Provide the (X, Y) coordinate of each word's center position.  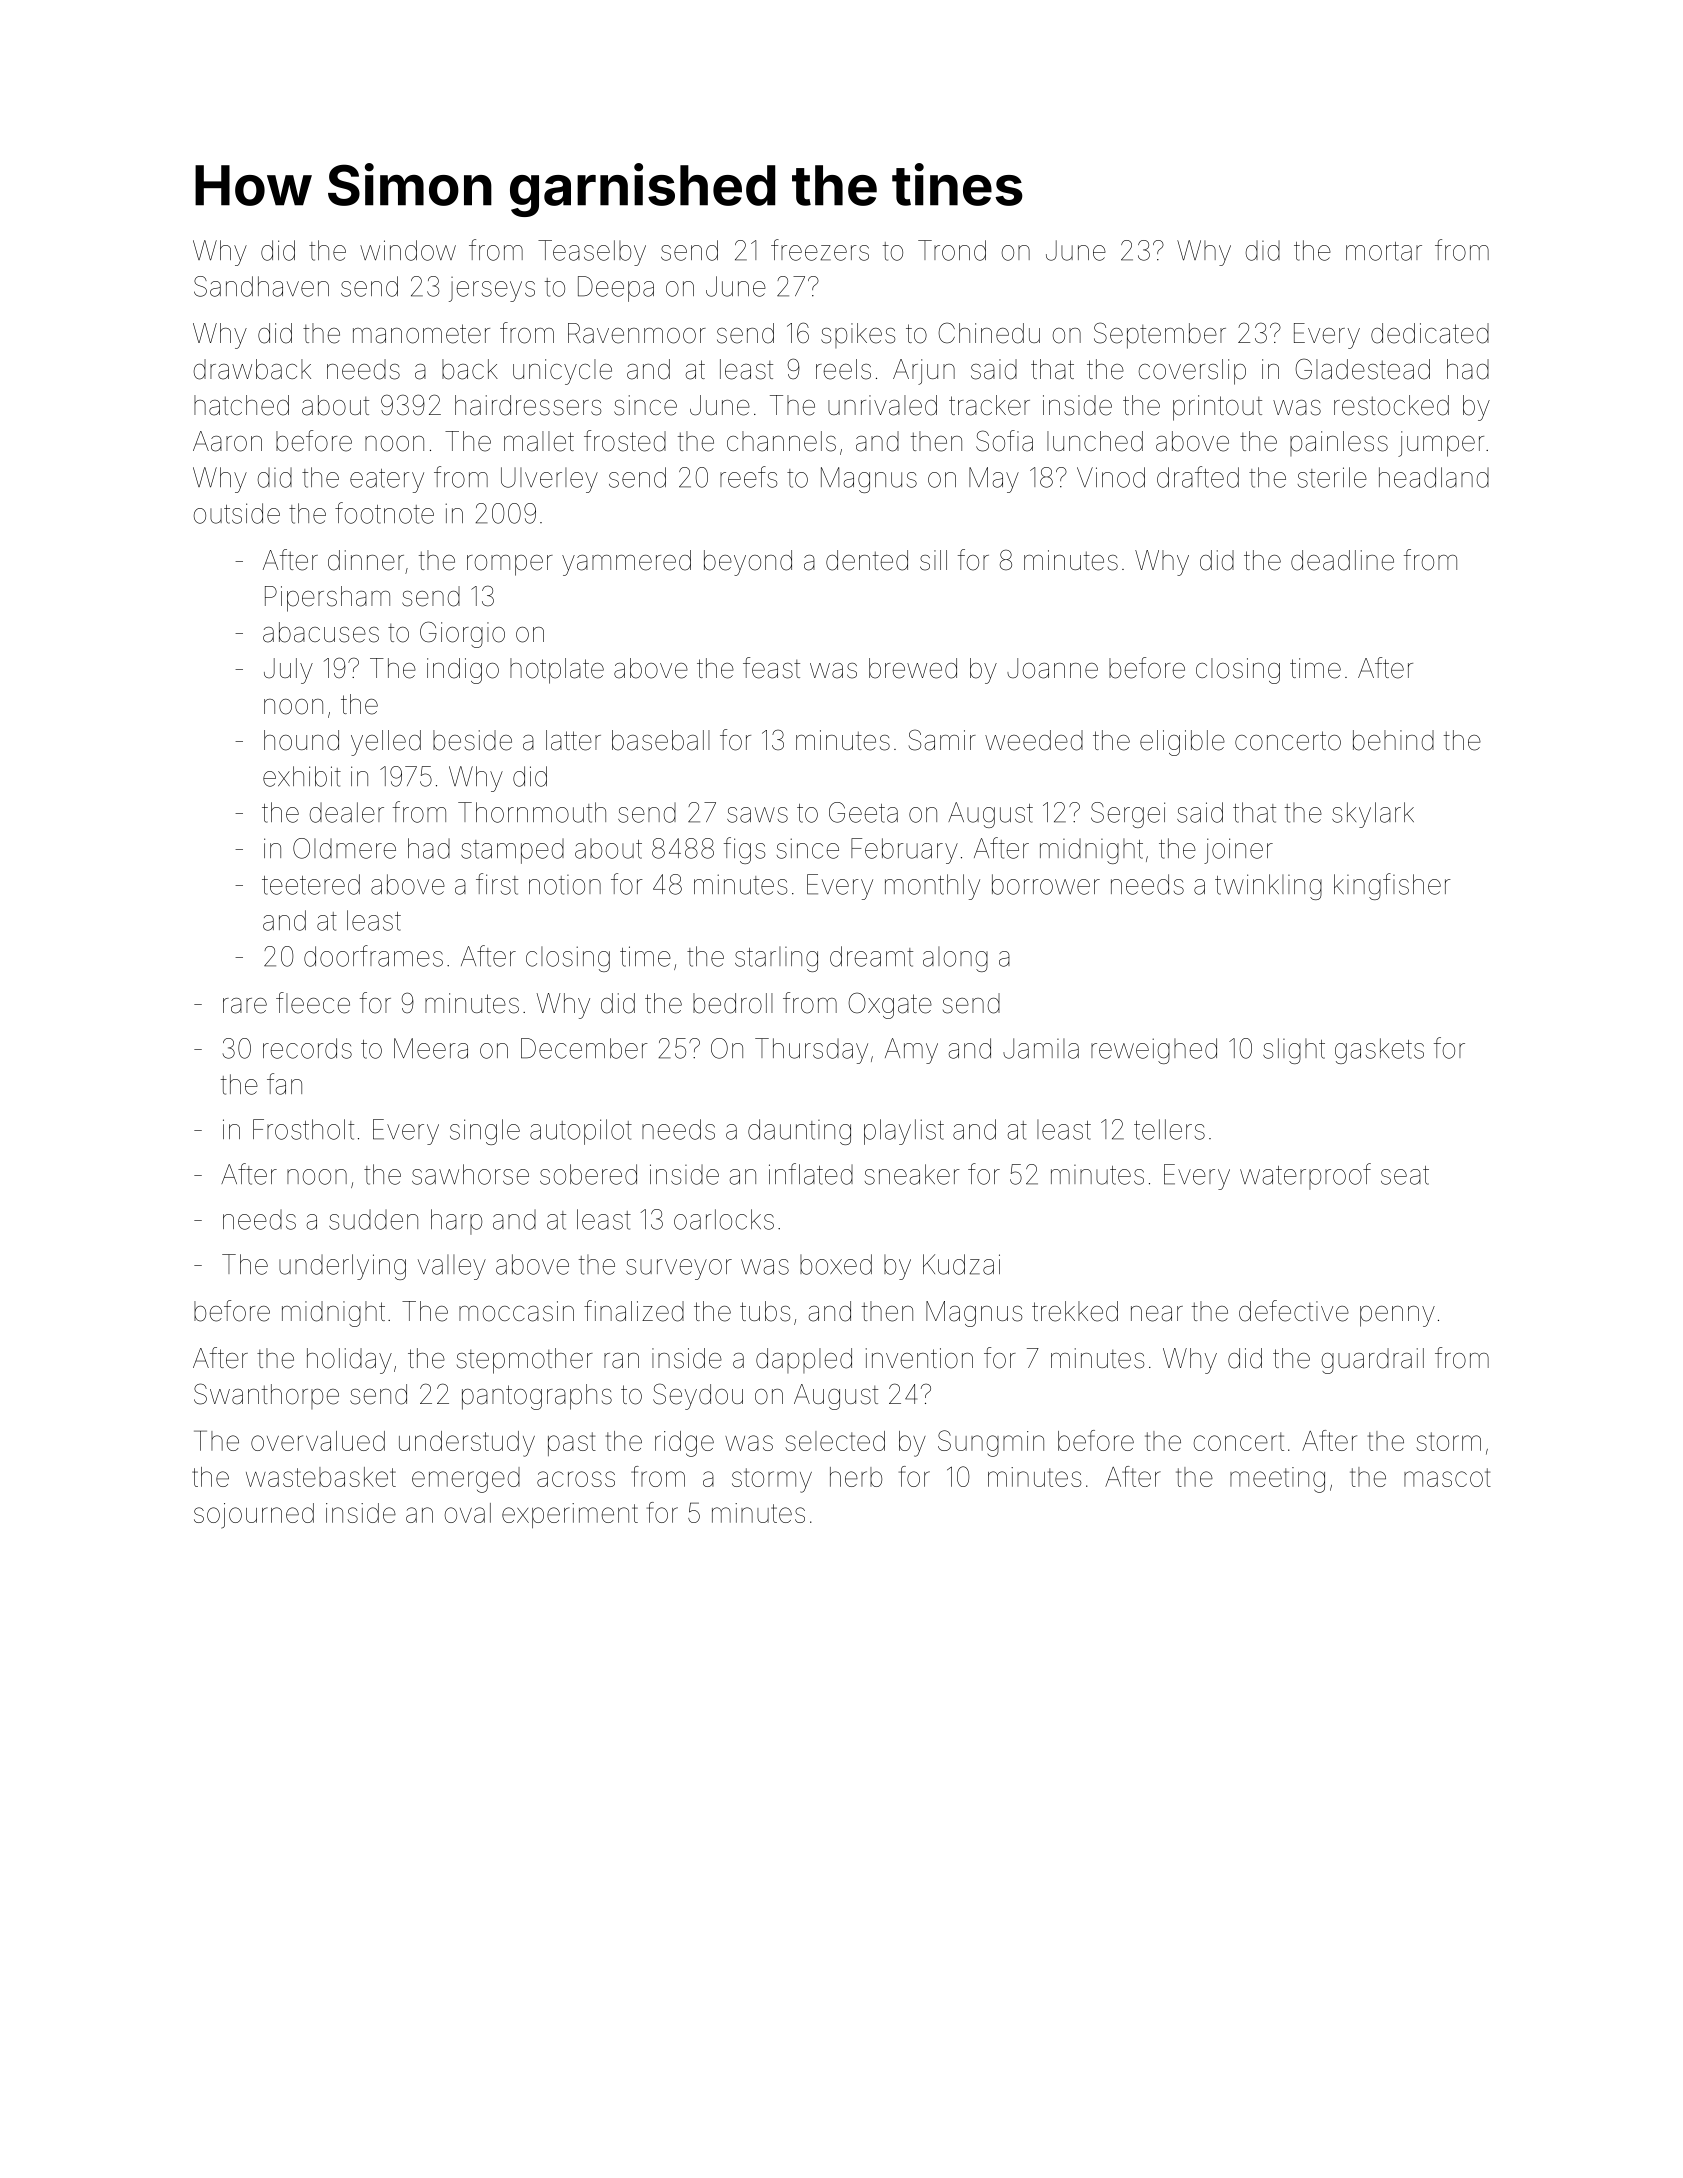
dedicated (1430, 333)
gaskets (1379, 1051)
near (1157, 1314)
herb (856, 1477)
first (497, 884)
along (955, 959)
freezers (820, 250)
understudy (467, 1444)
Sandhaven (261, 286)
